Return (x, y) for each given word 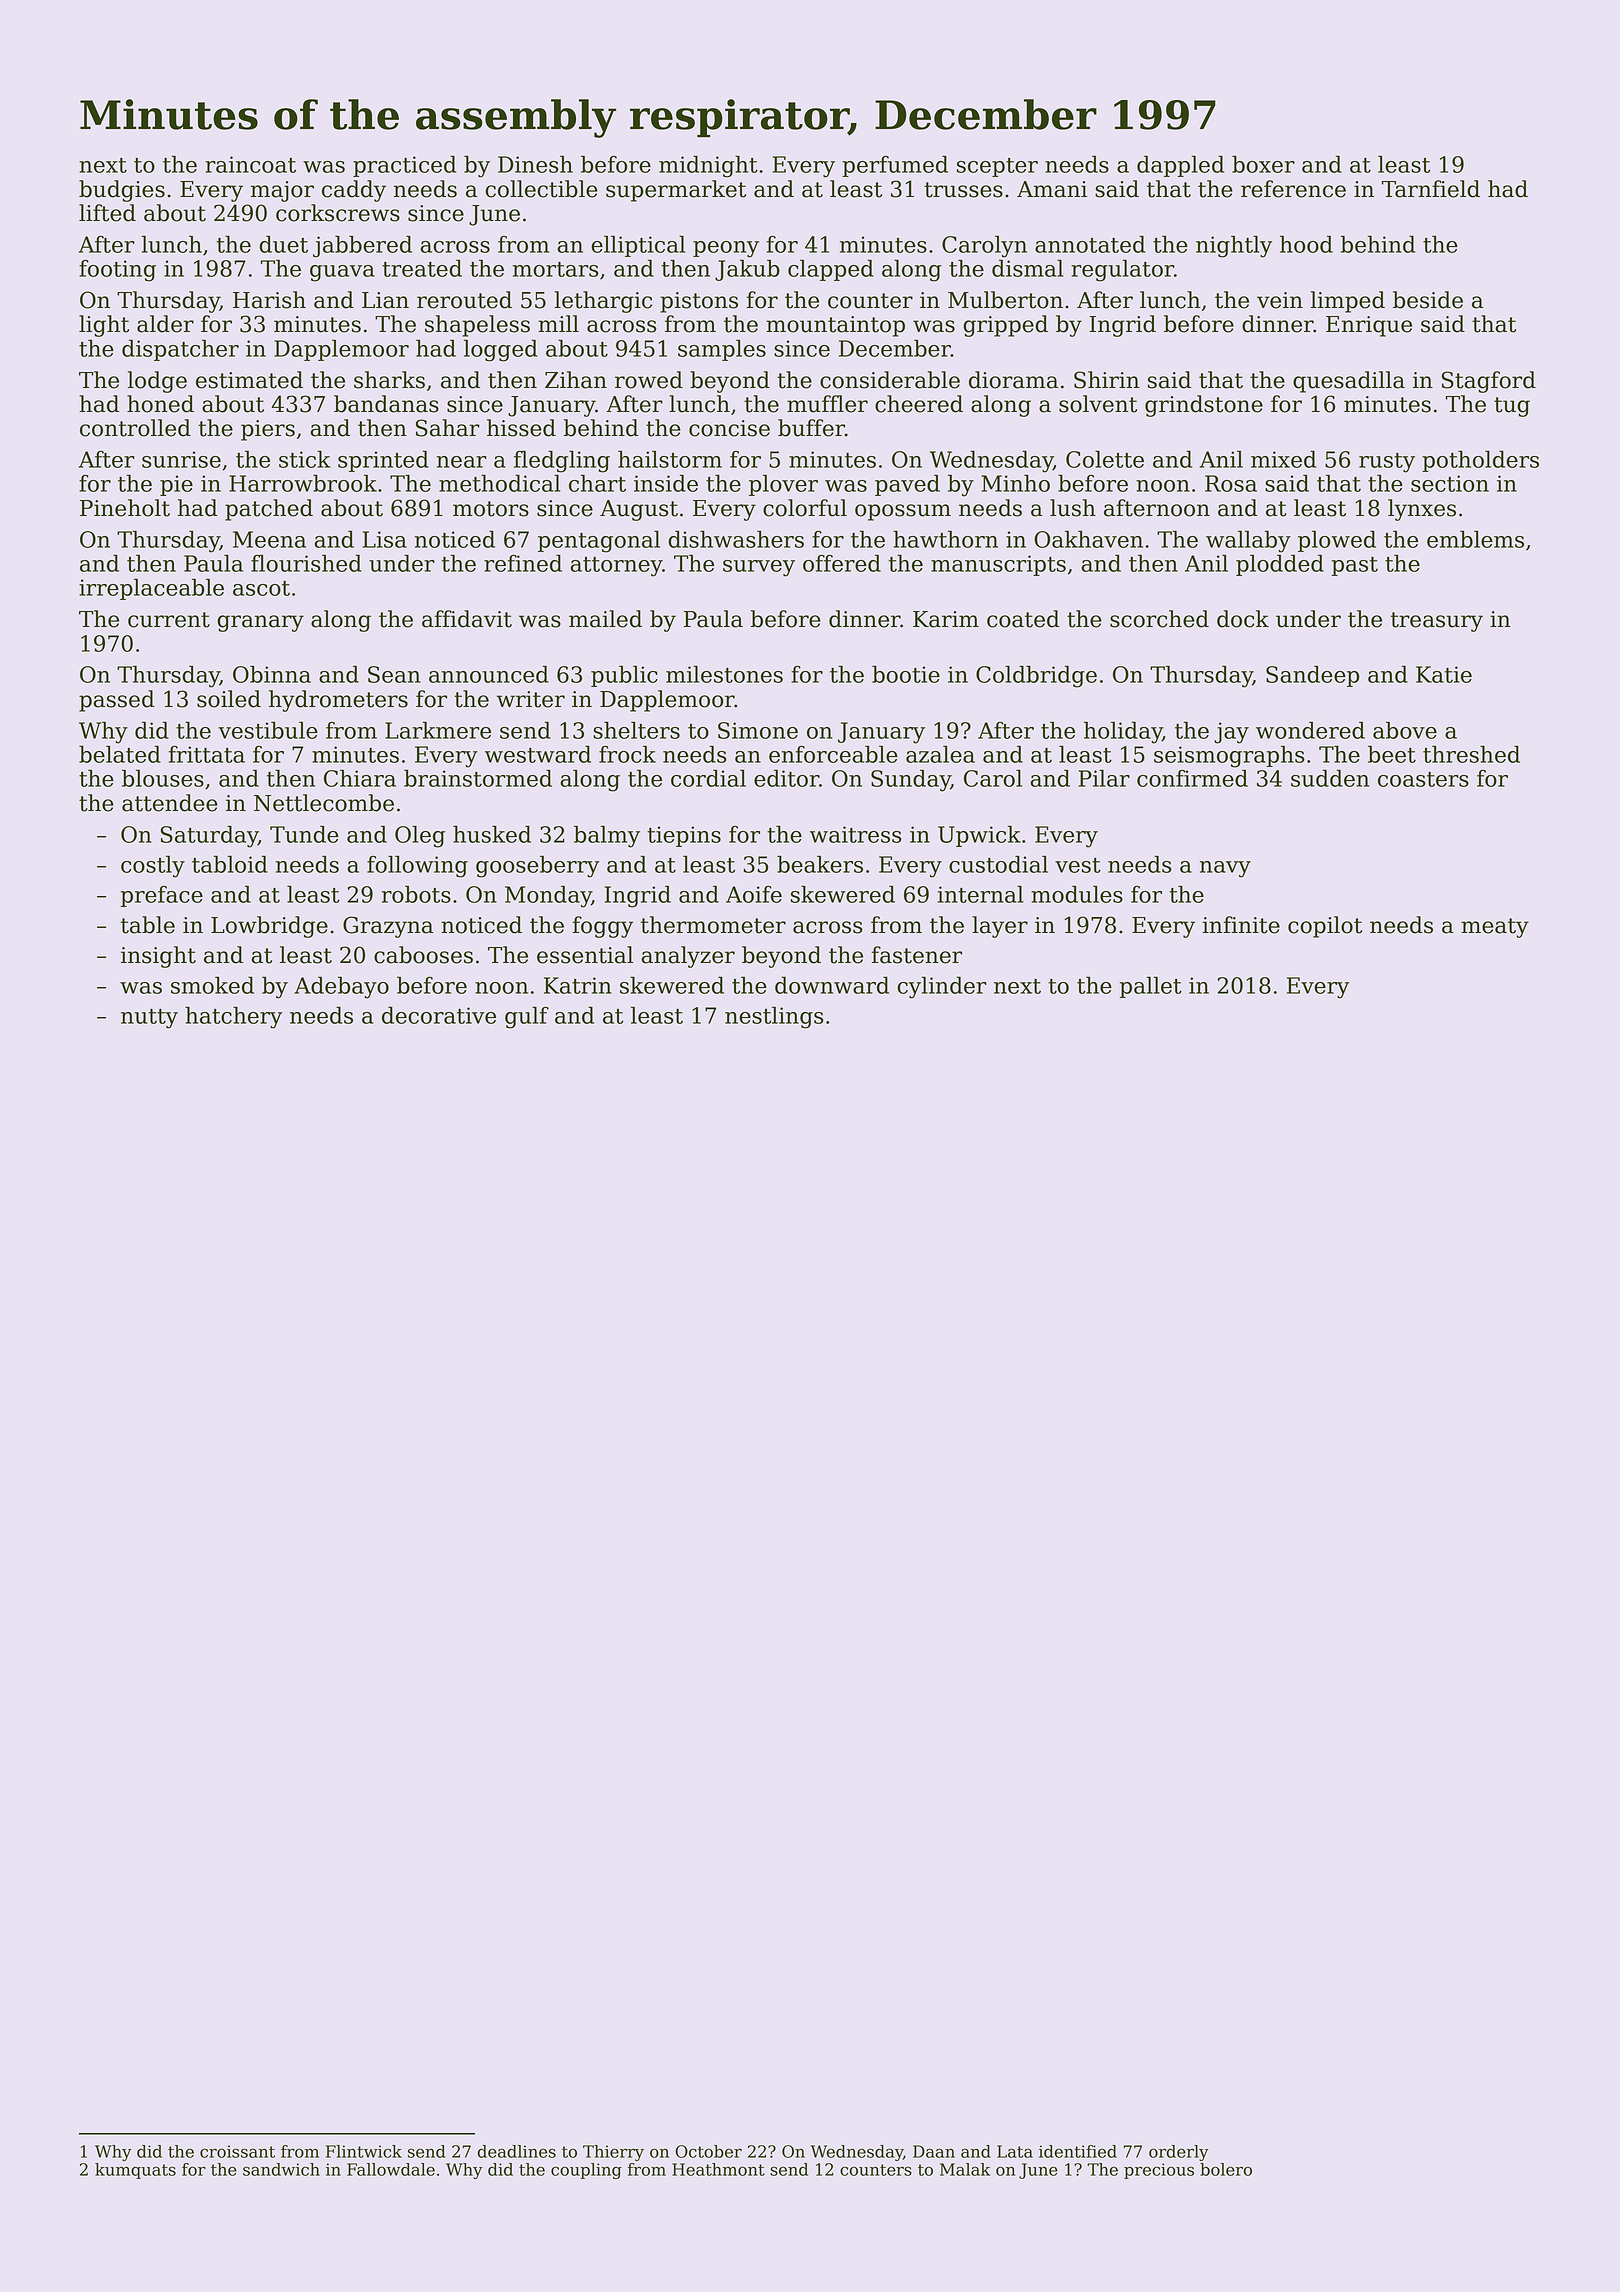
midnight (708, 166)
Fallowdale (391, 2169)
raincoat (250, 164)
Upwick (979, 836)
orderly (1179, 2153)
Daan (934, 2151)
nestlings (774, 1017)
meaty (1495, 928)
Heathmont (718, 2169)
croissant (237, 2151)
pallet (1151, 987)
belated (120, 754)
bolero (1226, 2169)
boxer (1263, 164)
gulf (527, 1017)
